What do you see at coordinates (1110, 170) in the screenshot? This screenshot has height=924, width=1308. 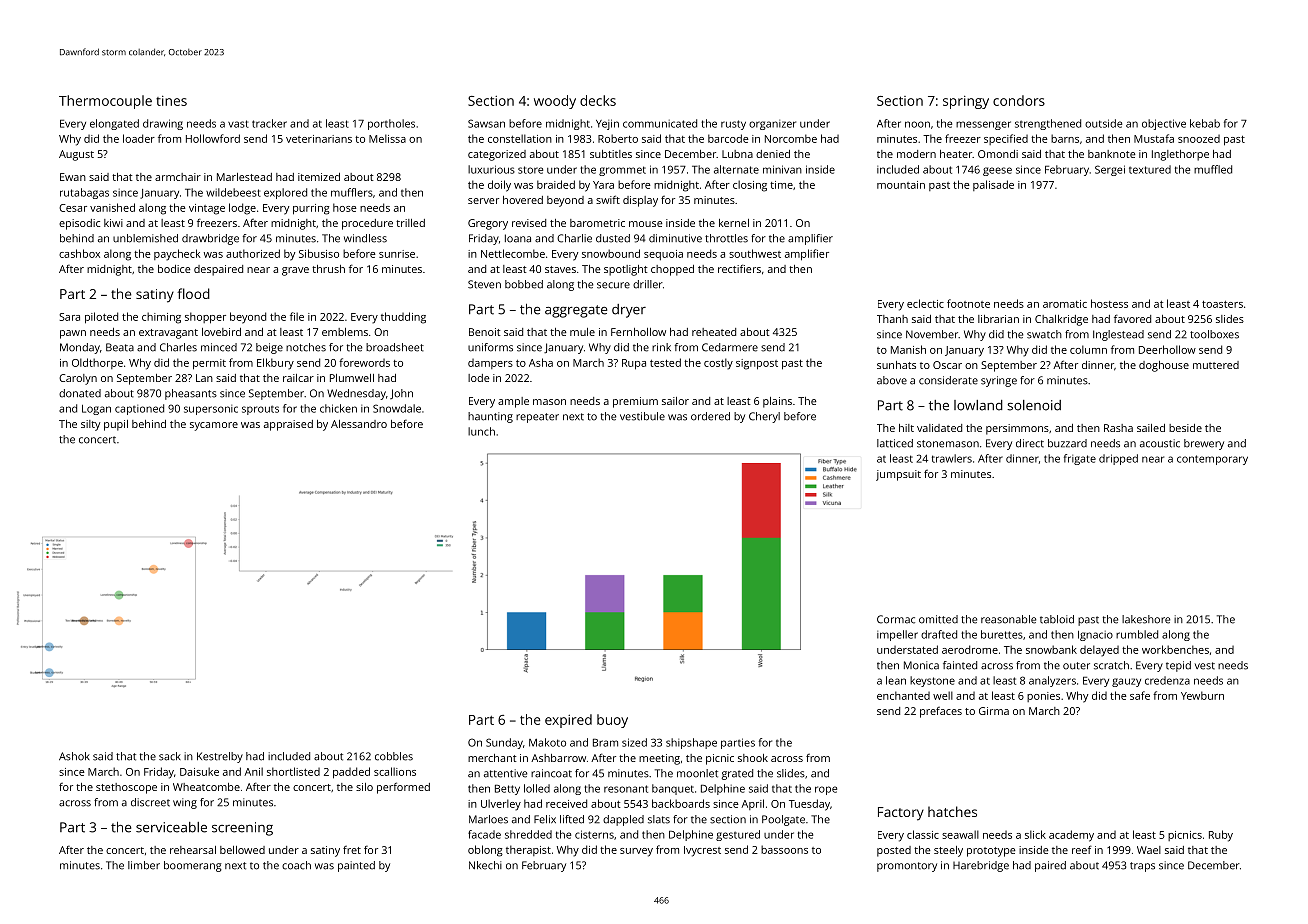 I see `Sergei` at bounding box center [1110, 170].
